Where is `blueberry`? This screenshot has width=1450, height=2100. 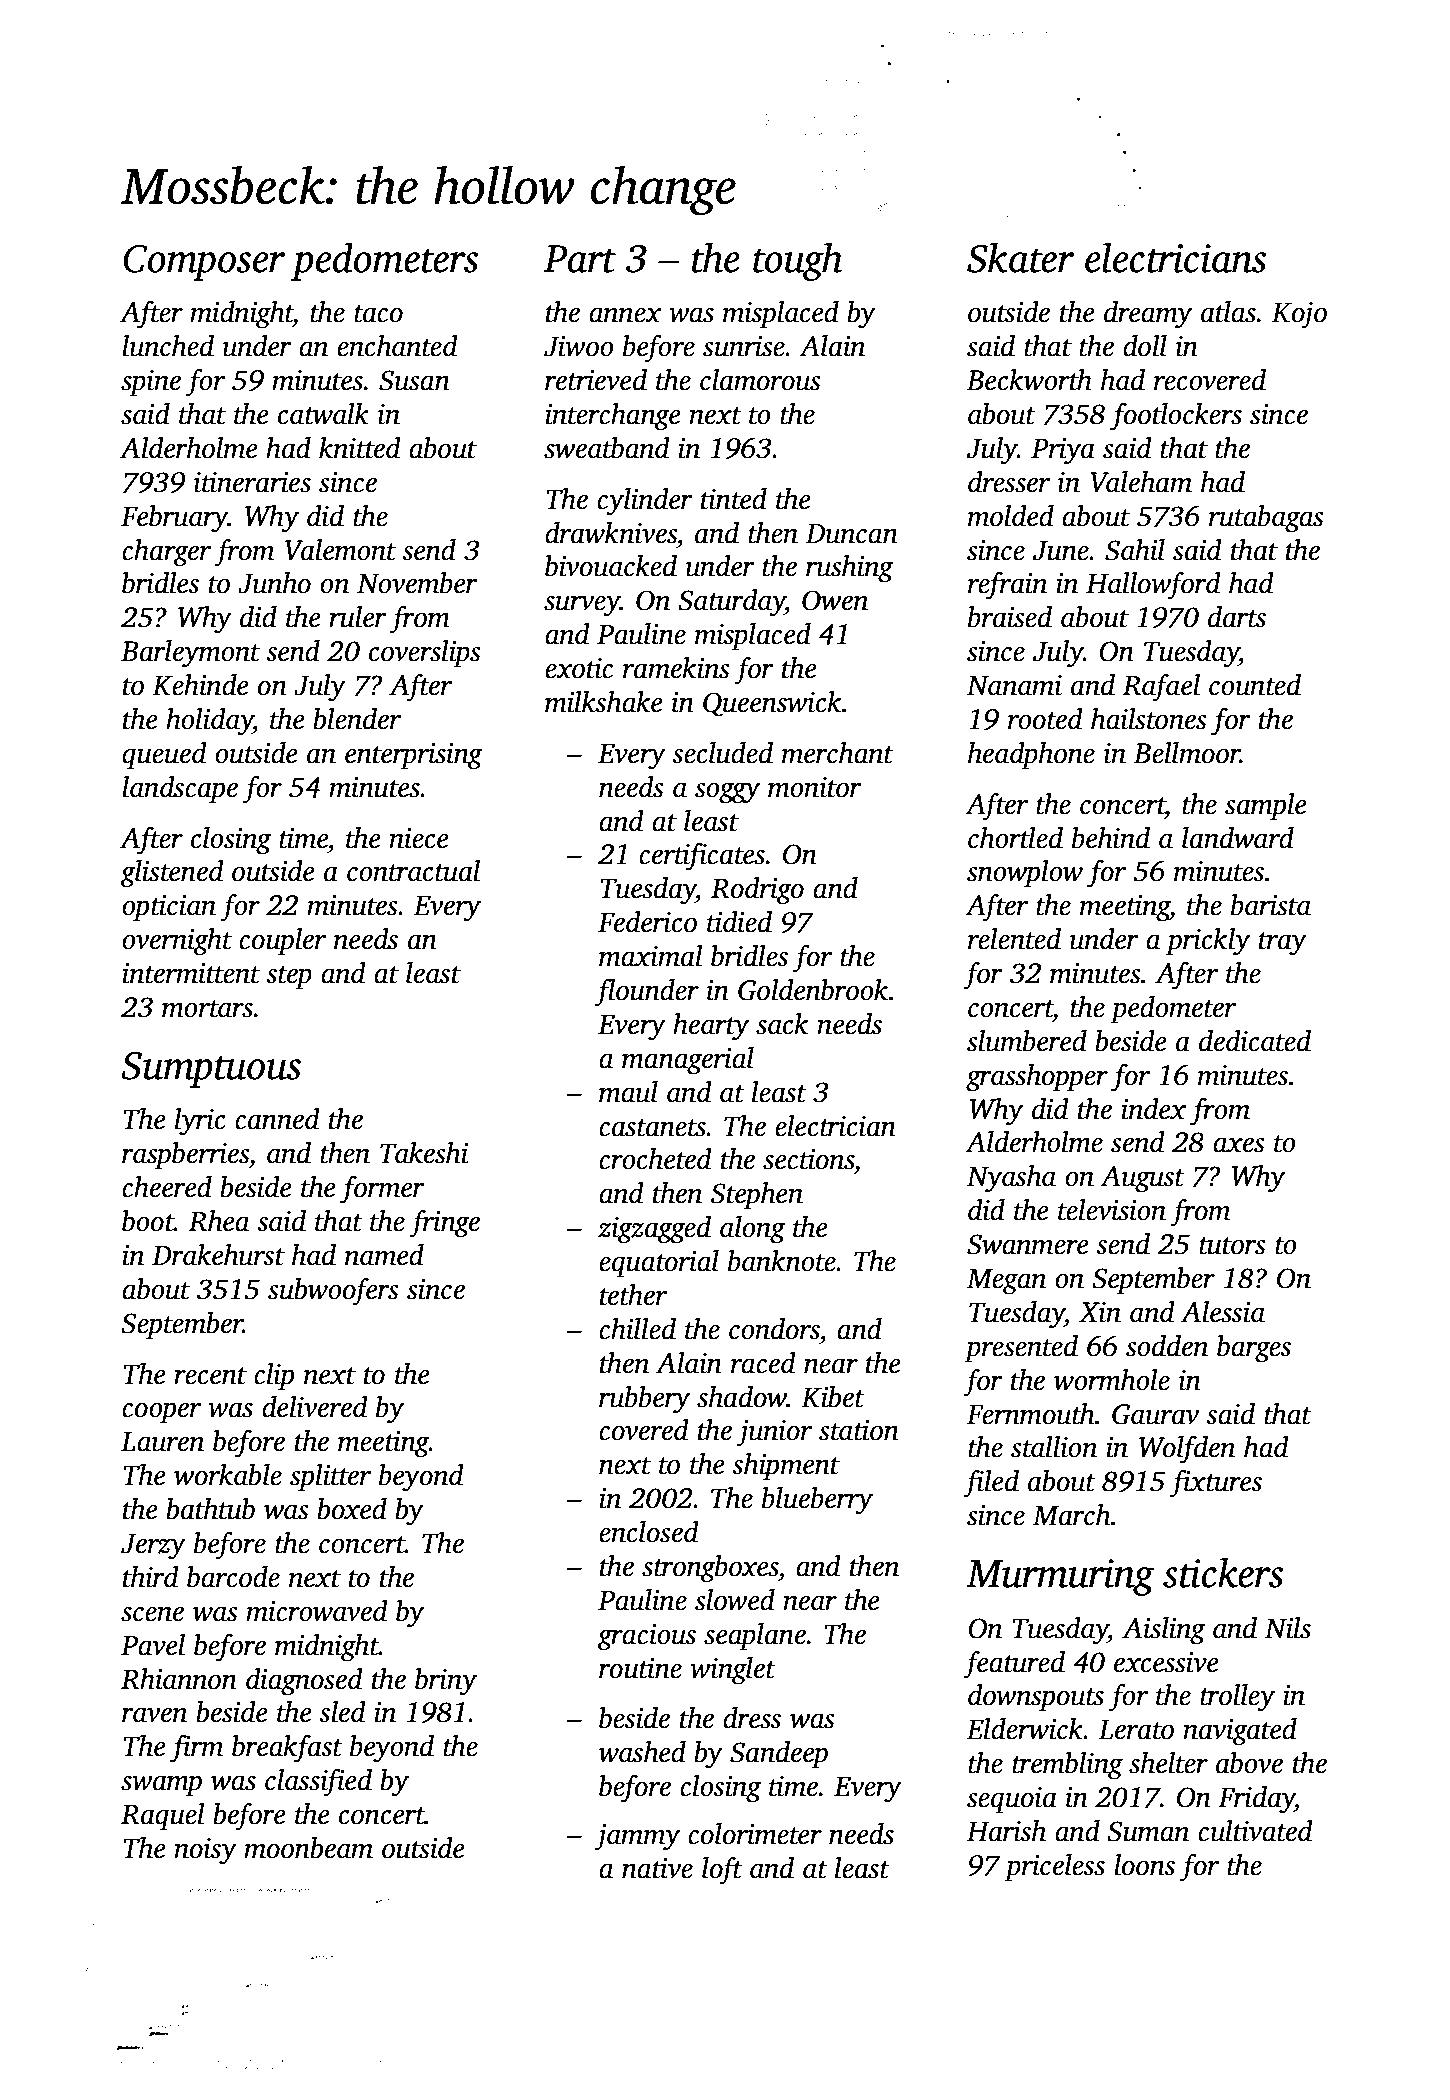
blueberry is located at coordinates (817, 1501).
